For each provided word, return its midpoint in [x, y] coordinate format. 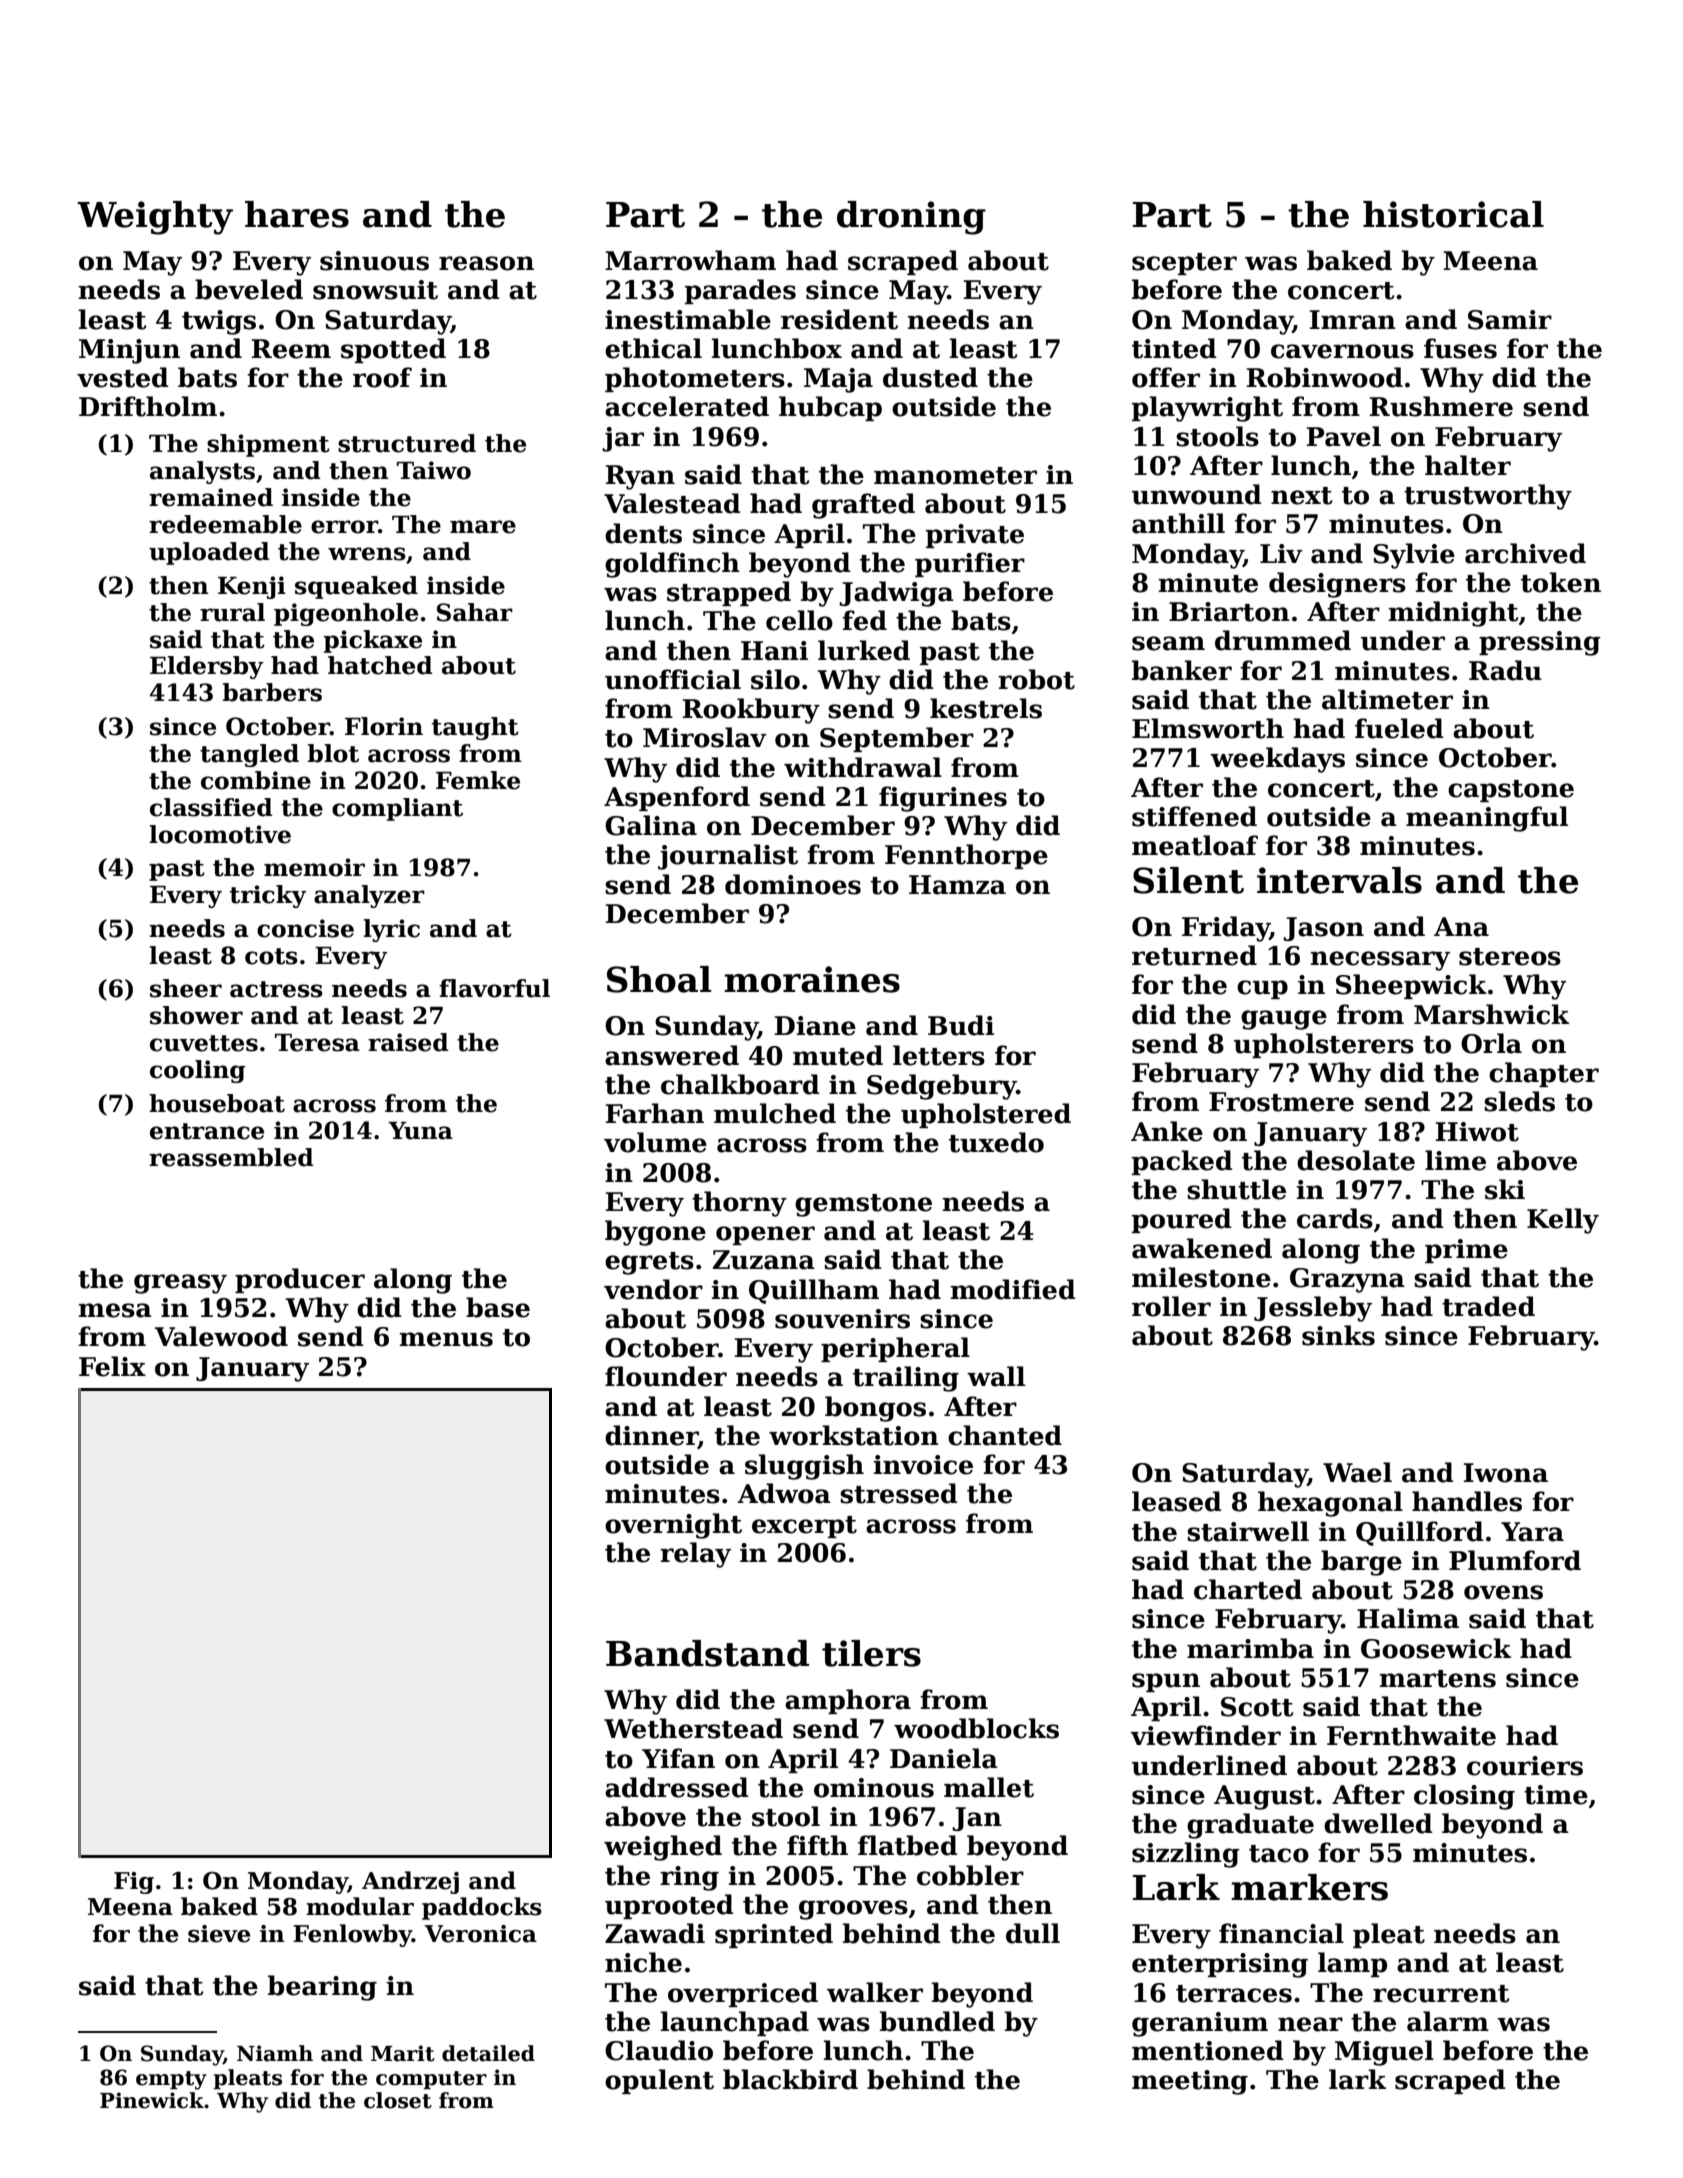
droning [911, 218]
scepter [1184, 264]
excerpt [804, 1527]
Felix [112, 1366]
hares [297, 214]
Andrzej [410, 1882]
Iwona [1506, 1473]
